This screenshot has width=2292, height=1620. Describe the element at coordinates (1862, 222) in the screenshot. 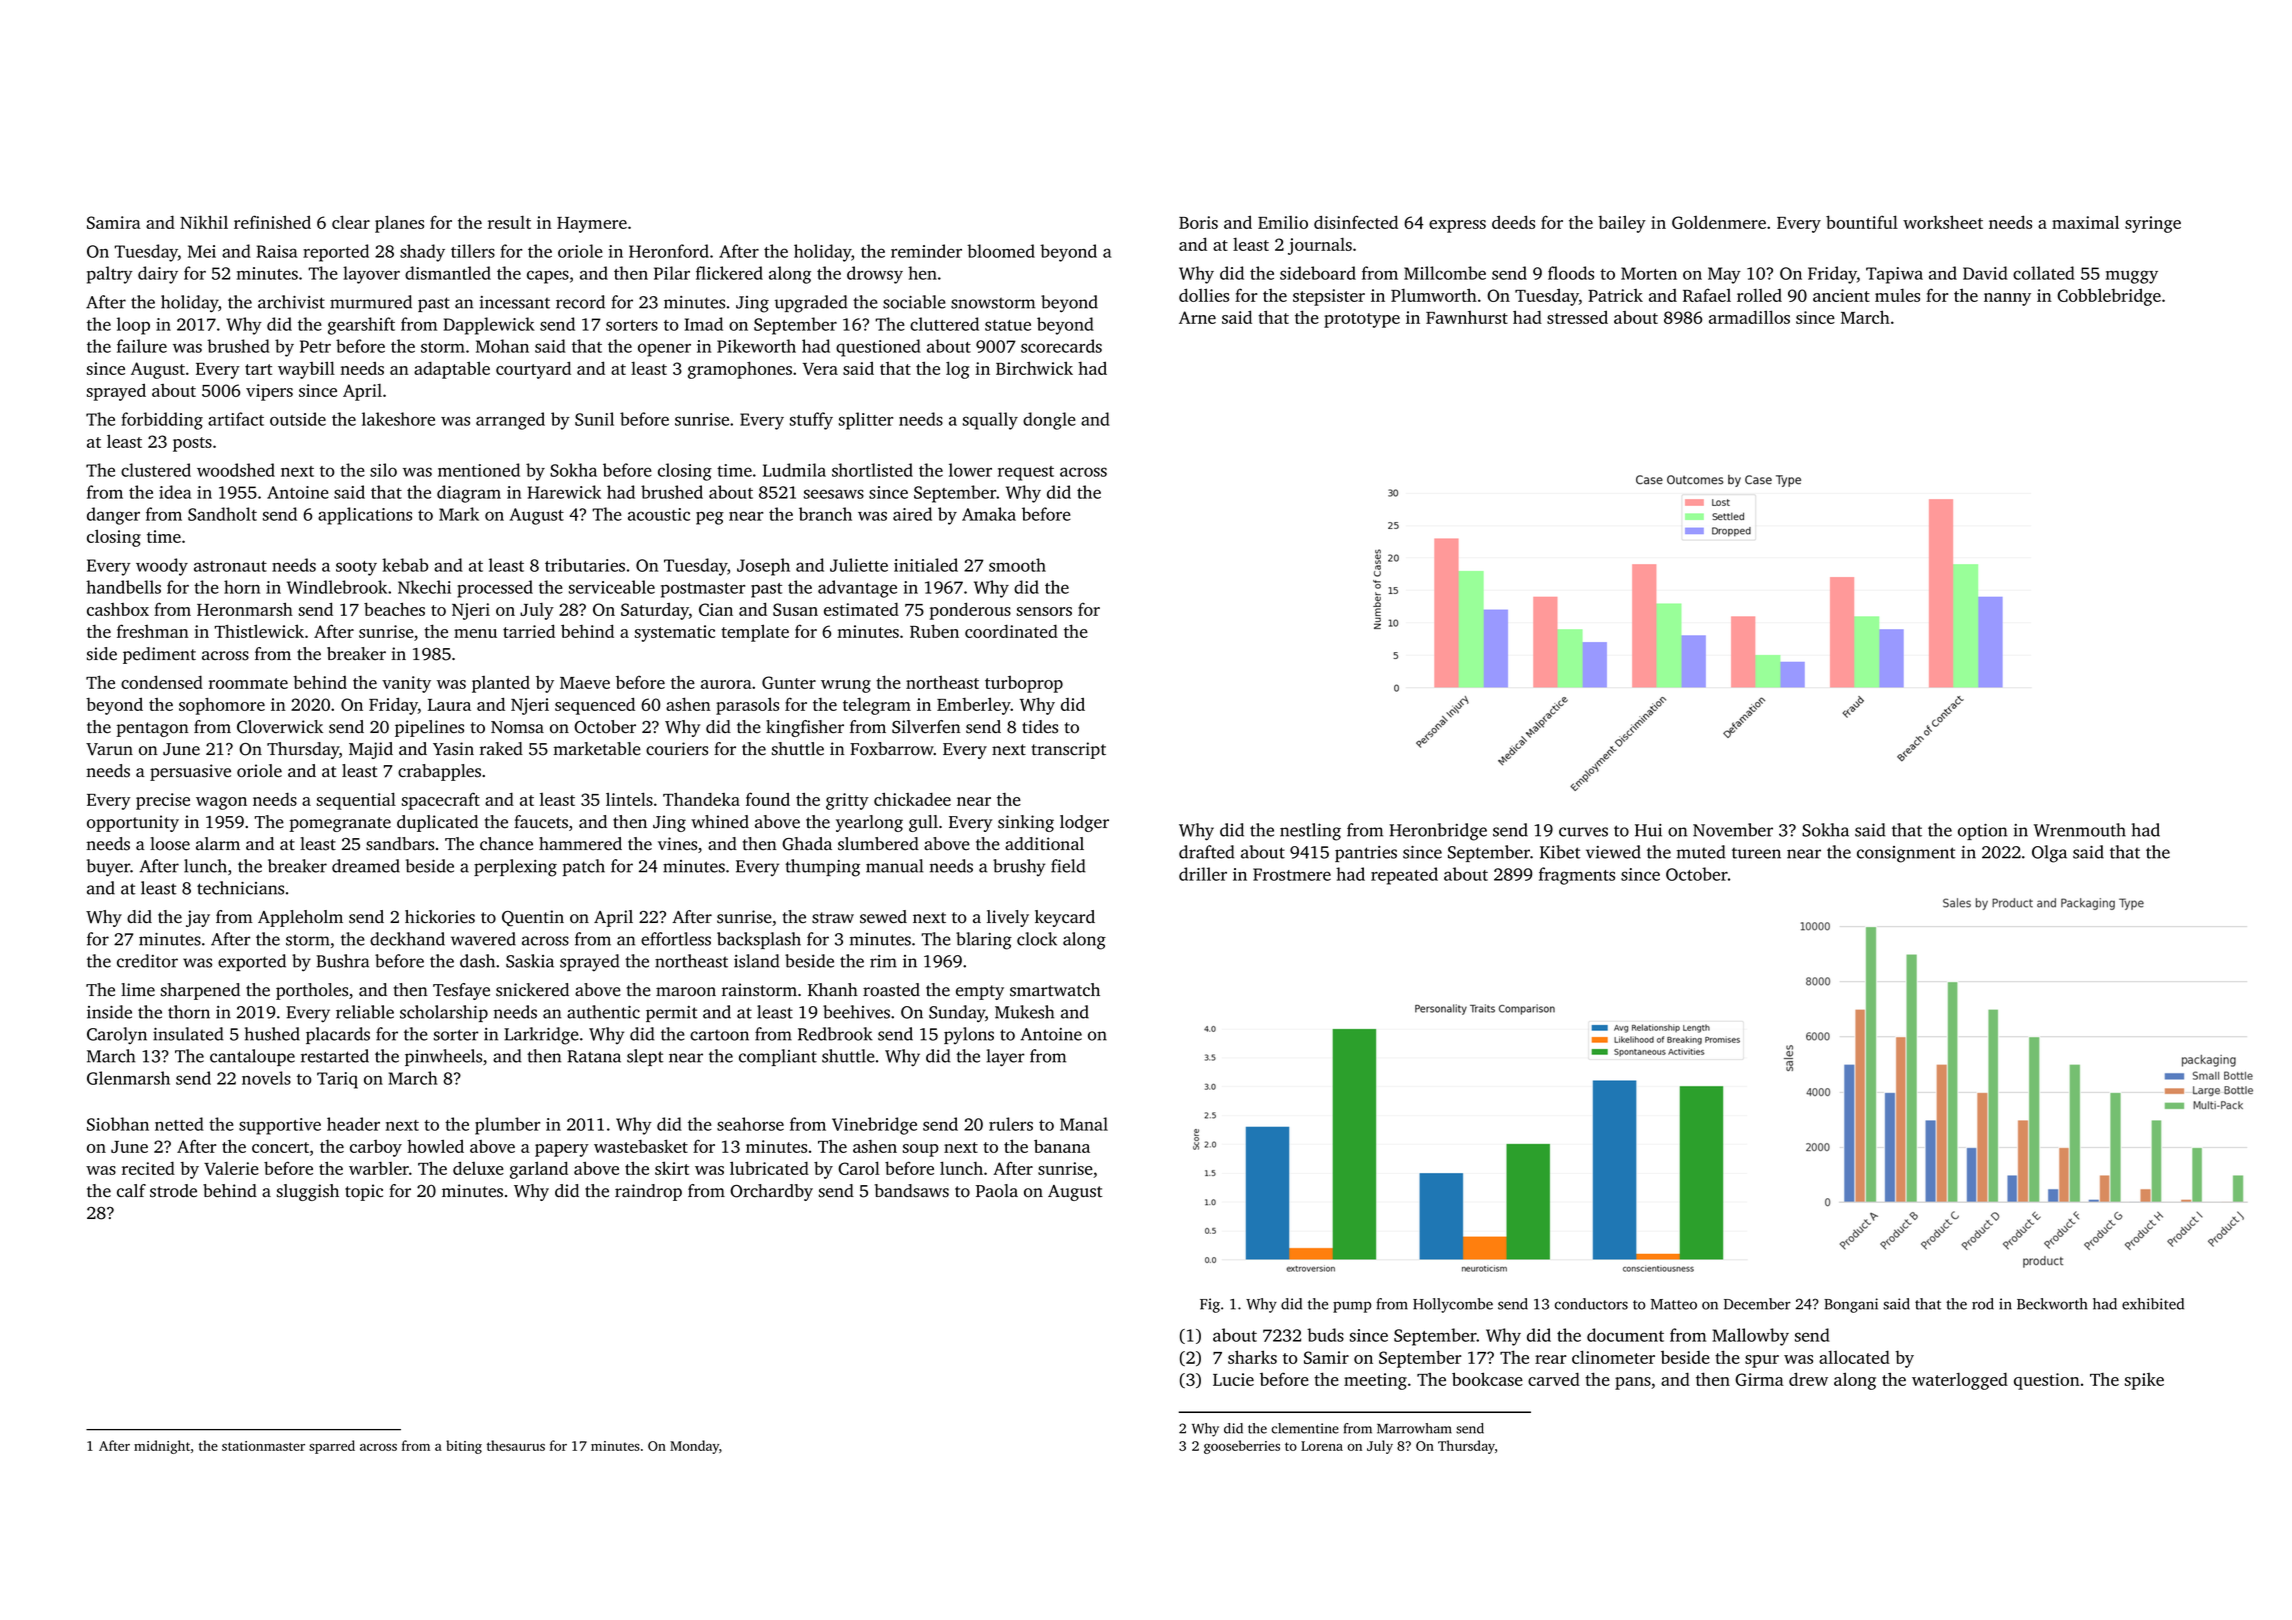

I see `bountiful` at that location.
